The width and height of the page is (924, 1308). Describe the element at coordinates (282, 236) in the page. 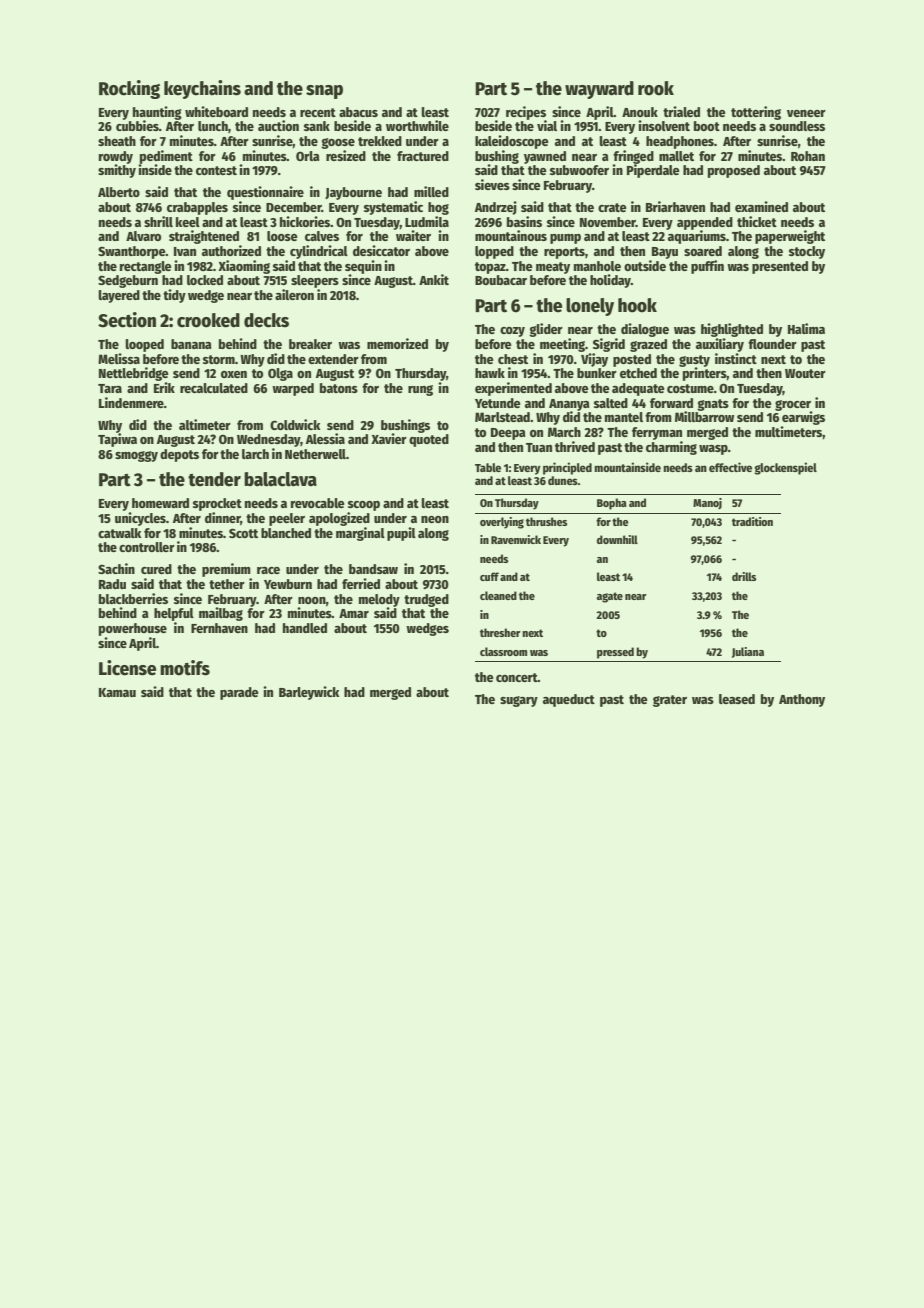

I see `loose` at that location.
